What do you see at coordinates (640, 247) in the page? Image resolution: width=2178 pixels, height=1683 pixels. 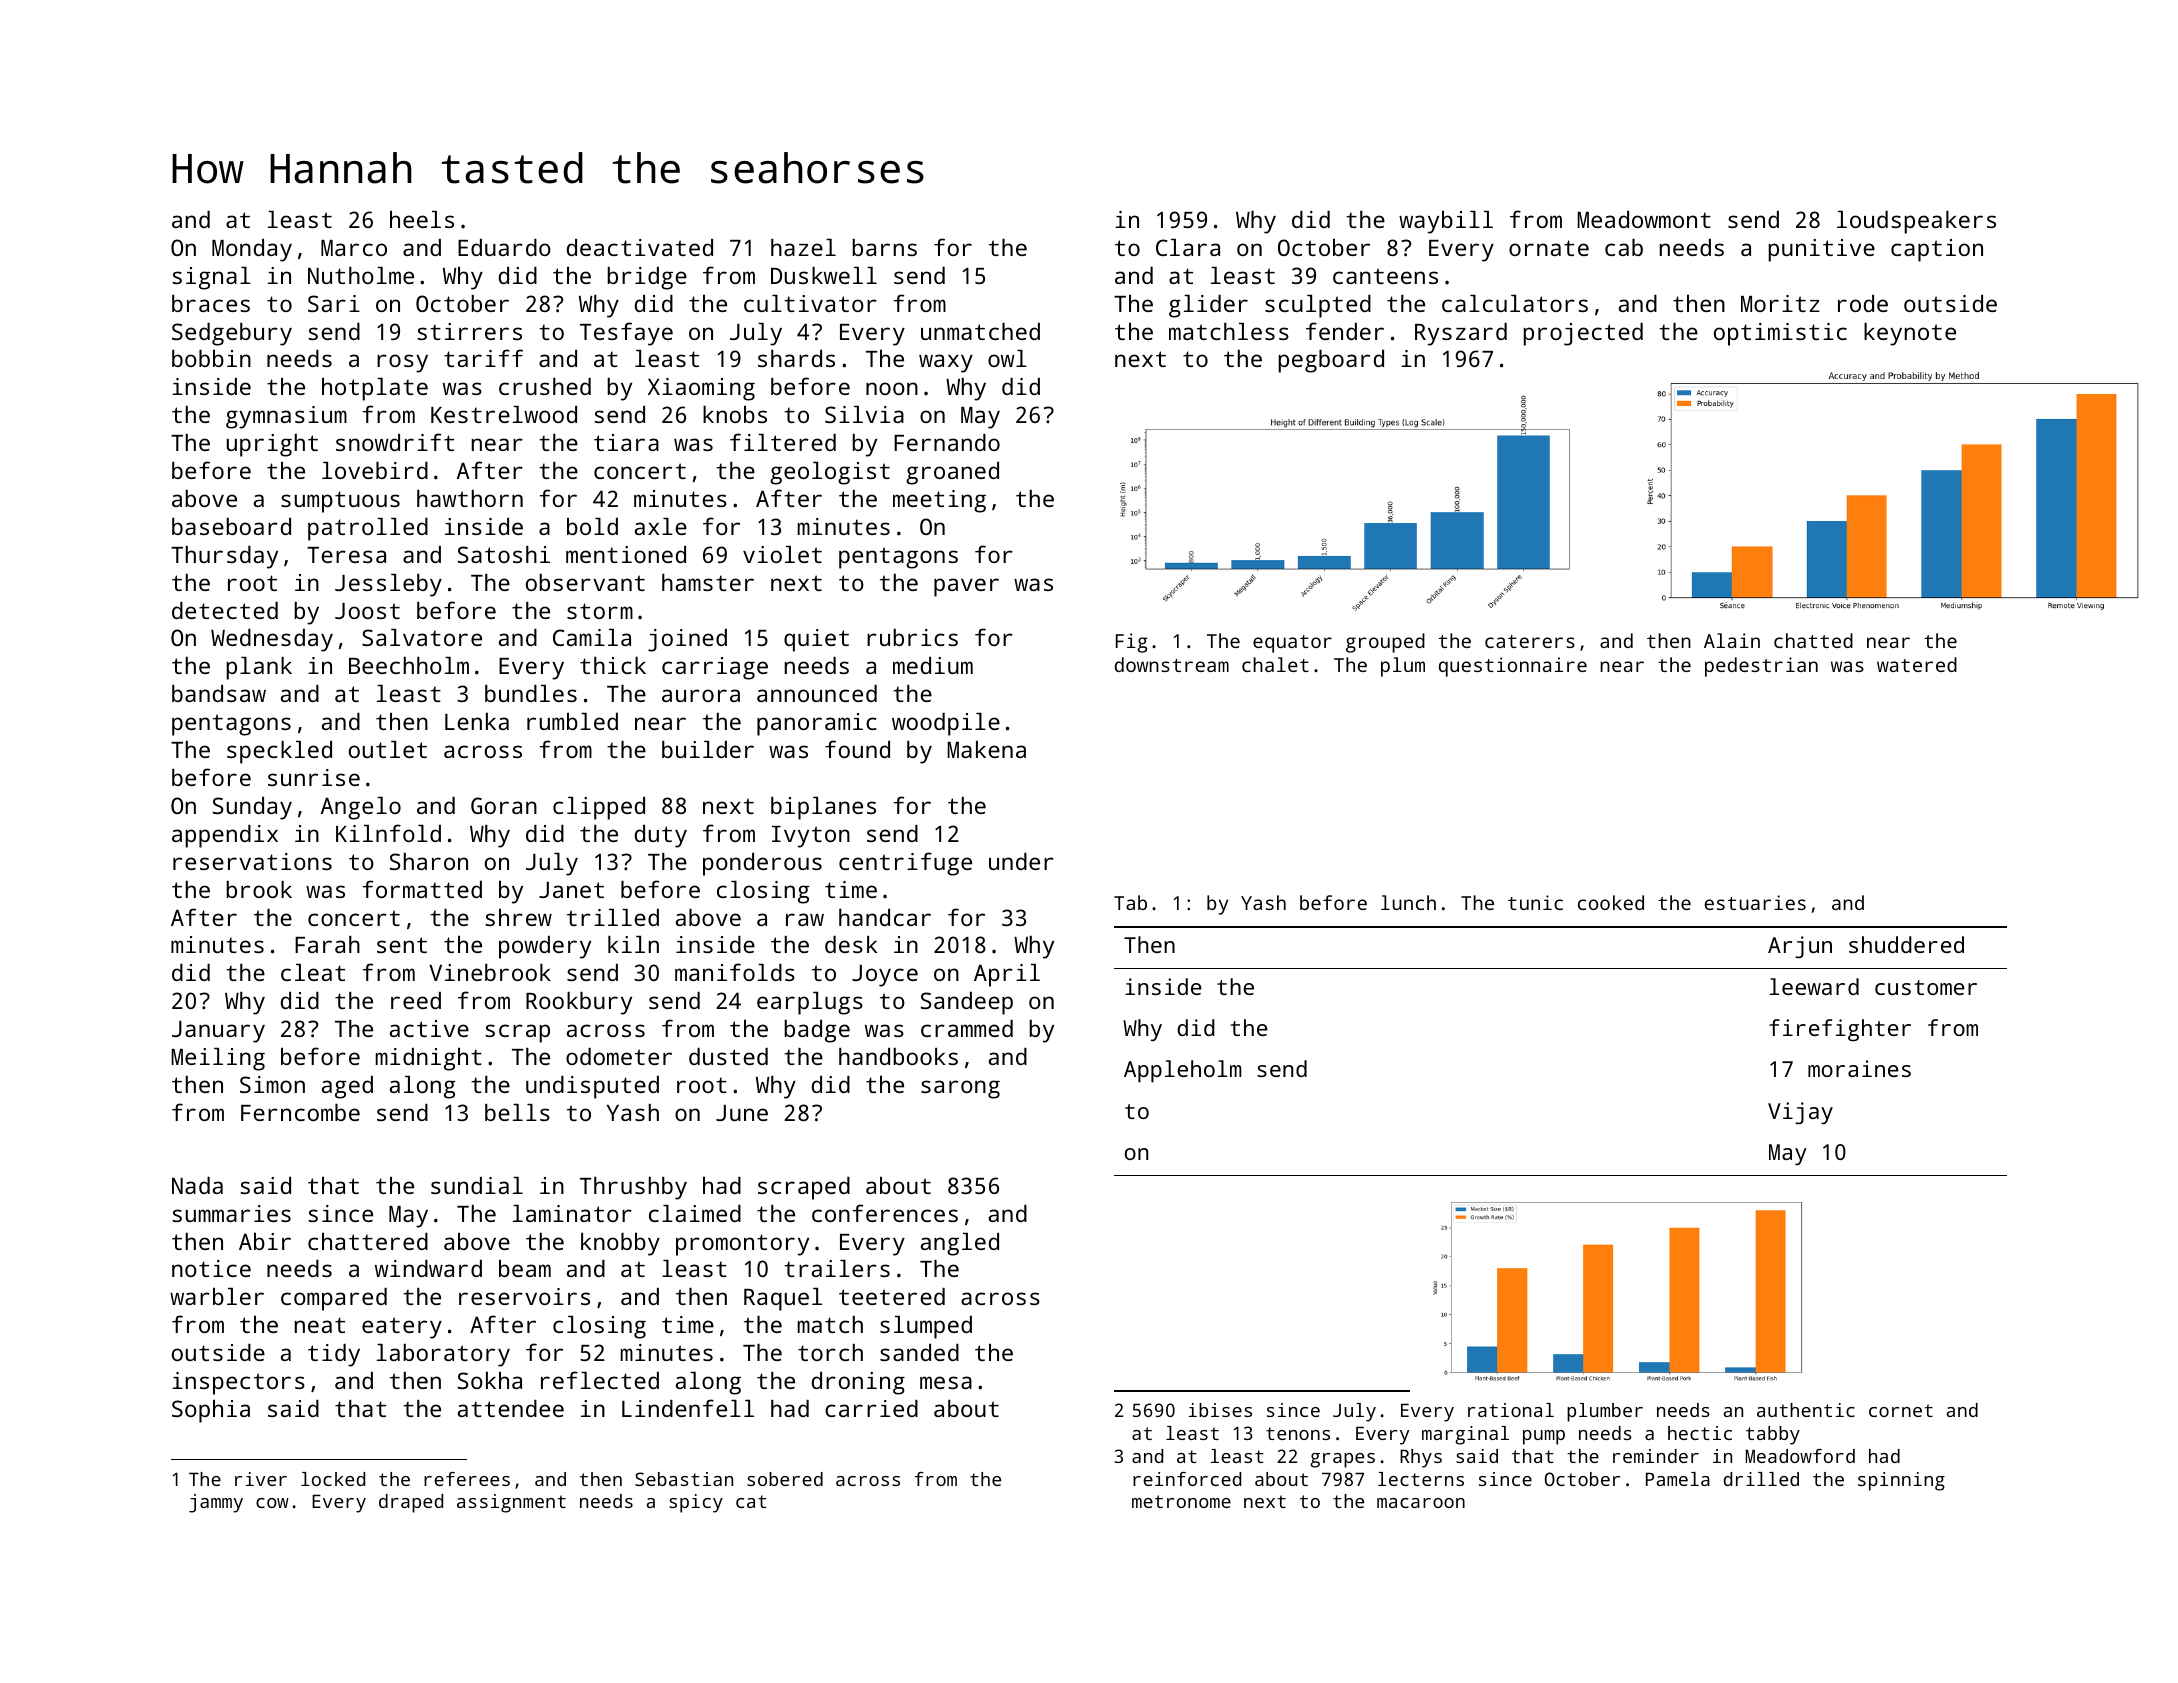 I see `deactivated` at bounding box center [640, 247].
